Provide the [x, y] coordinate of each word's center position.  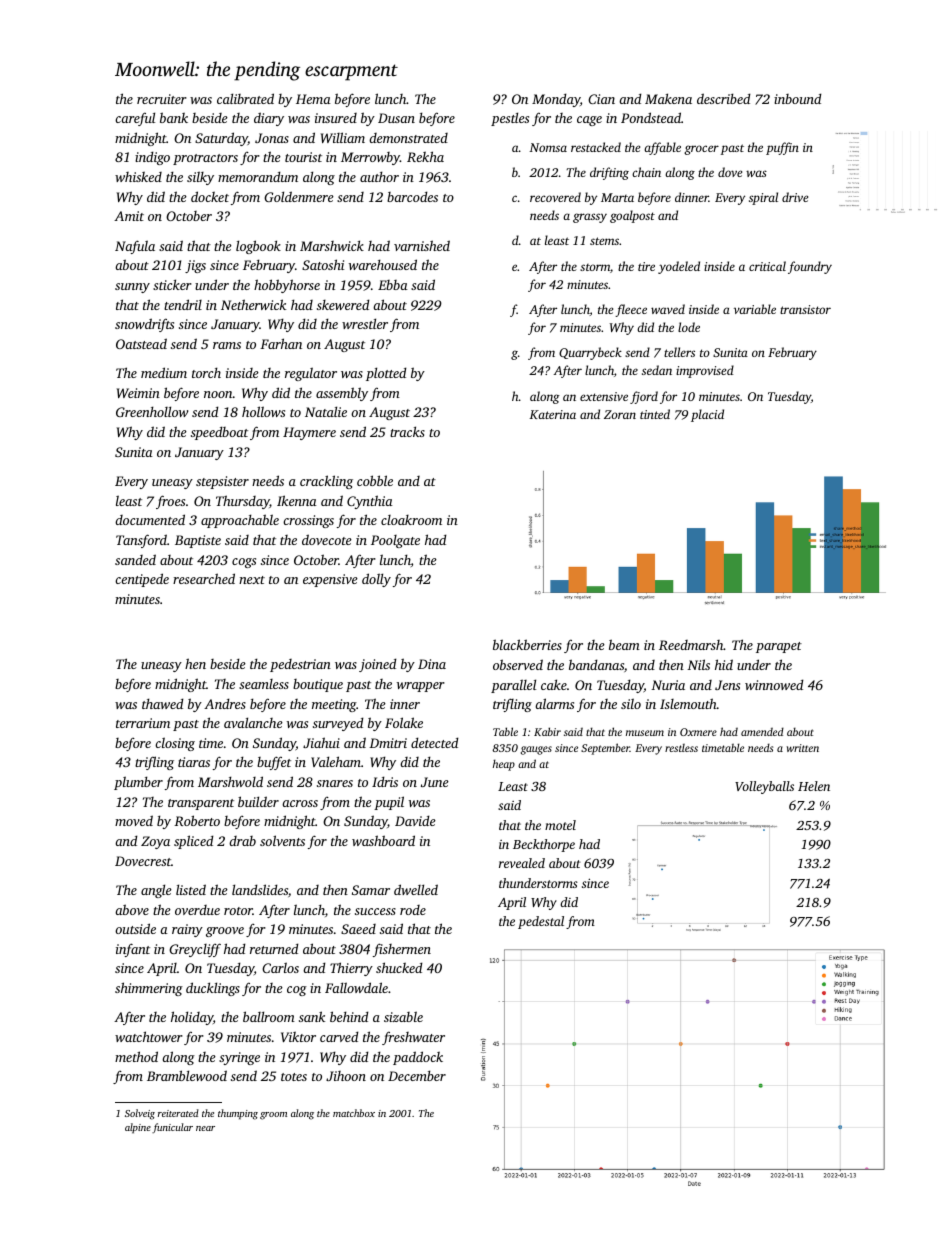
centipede [142, 580]
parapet [779, 647]
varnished [422, 245]
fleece [631, 310]
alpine [138, 1128]
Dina [432, 664]
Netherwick [253, 304]
